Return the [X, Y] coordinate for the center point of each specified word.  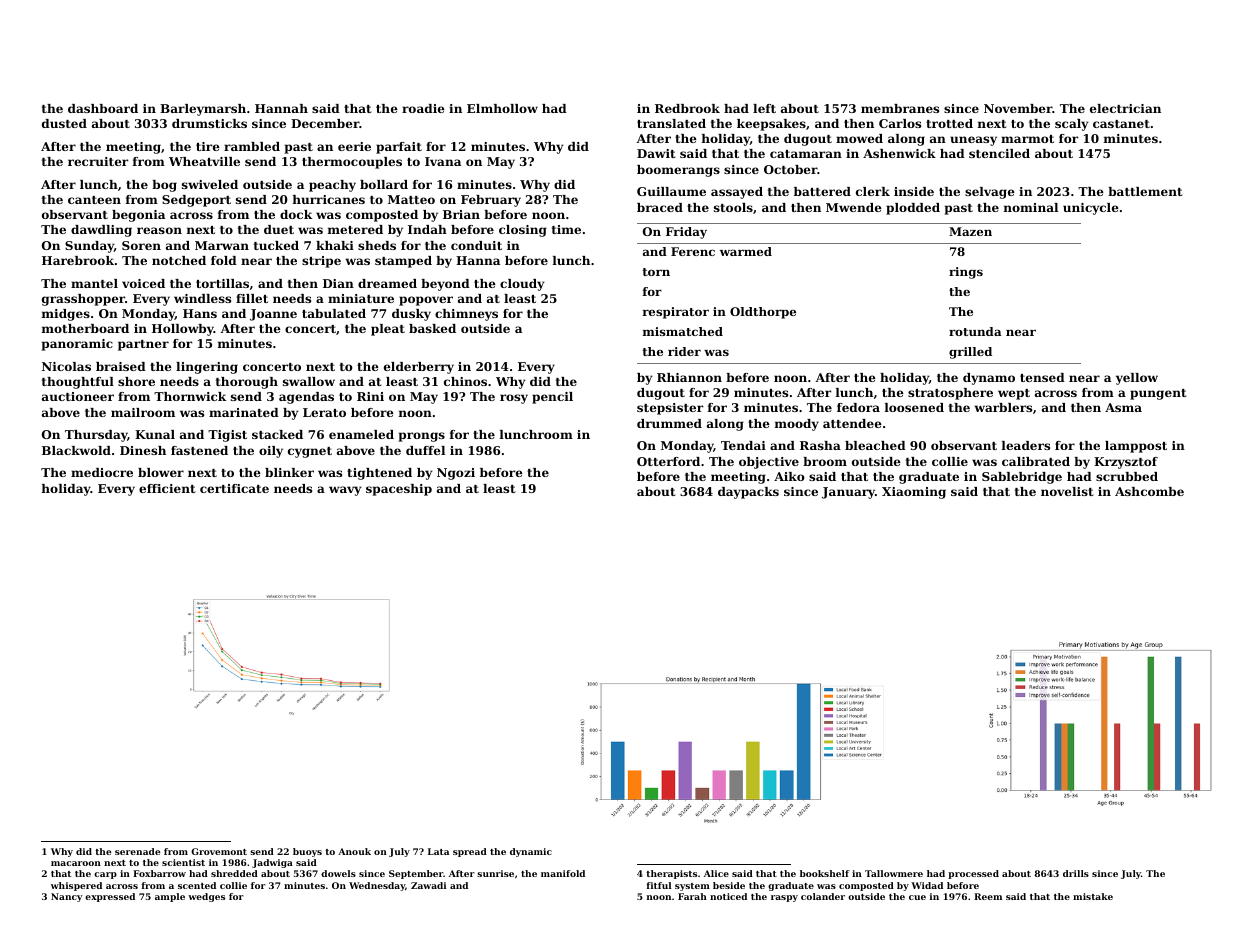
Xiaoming [914, 493]
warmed [746, 251]
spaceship [399, 490]
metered [355, 229]
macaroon [76, 863]
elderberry [419, 368]
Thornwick [190, 396]
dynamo [989, 379]
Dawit [656, 153]
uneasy [973, 141]
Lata [438, 851]
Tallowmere [894, 873]
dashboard [103, 108]
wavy [345, 491]
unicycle [1091, 209]
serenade [137, 851]
